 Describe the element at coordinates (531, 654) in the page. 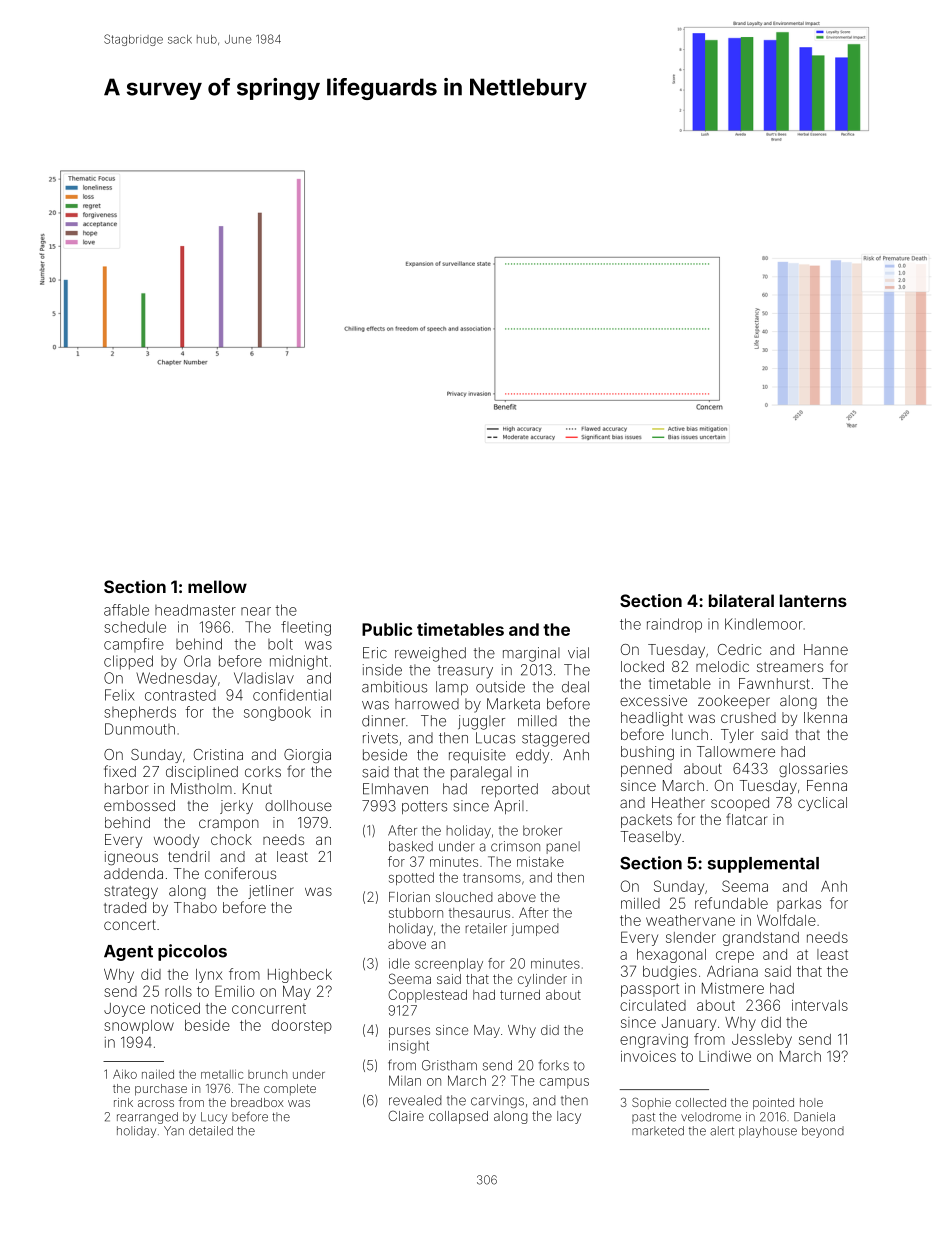

I see `marginal` at that location.
